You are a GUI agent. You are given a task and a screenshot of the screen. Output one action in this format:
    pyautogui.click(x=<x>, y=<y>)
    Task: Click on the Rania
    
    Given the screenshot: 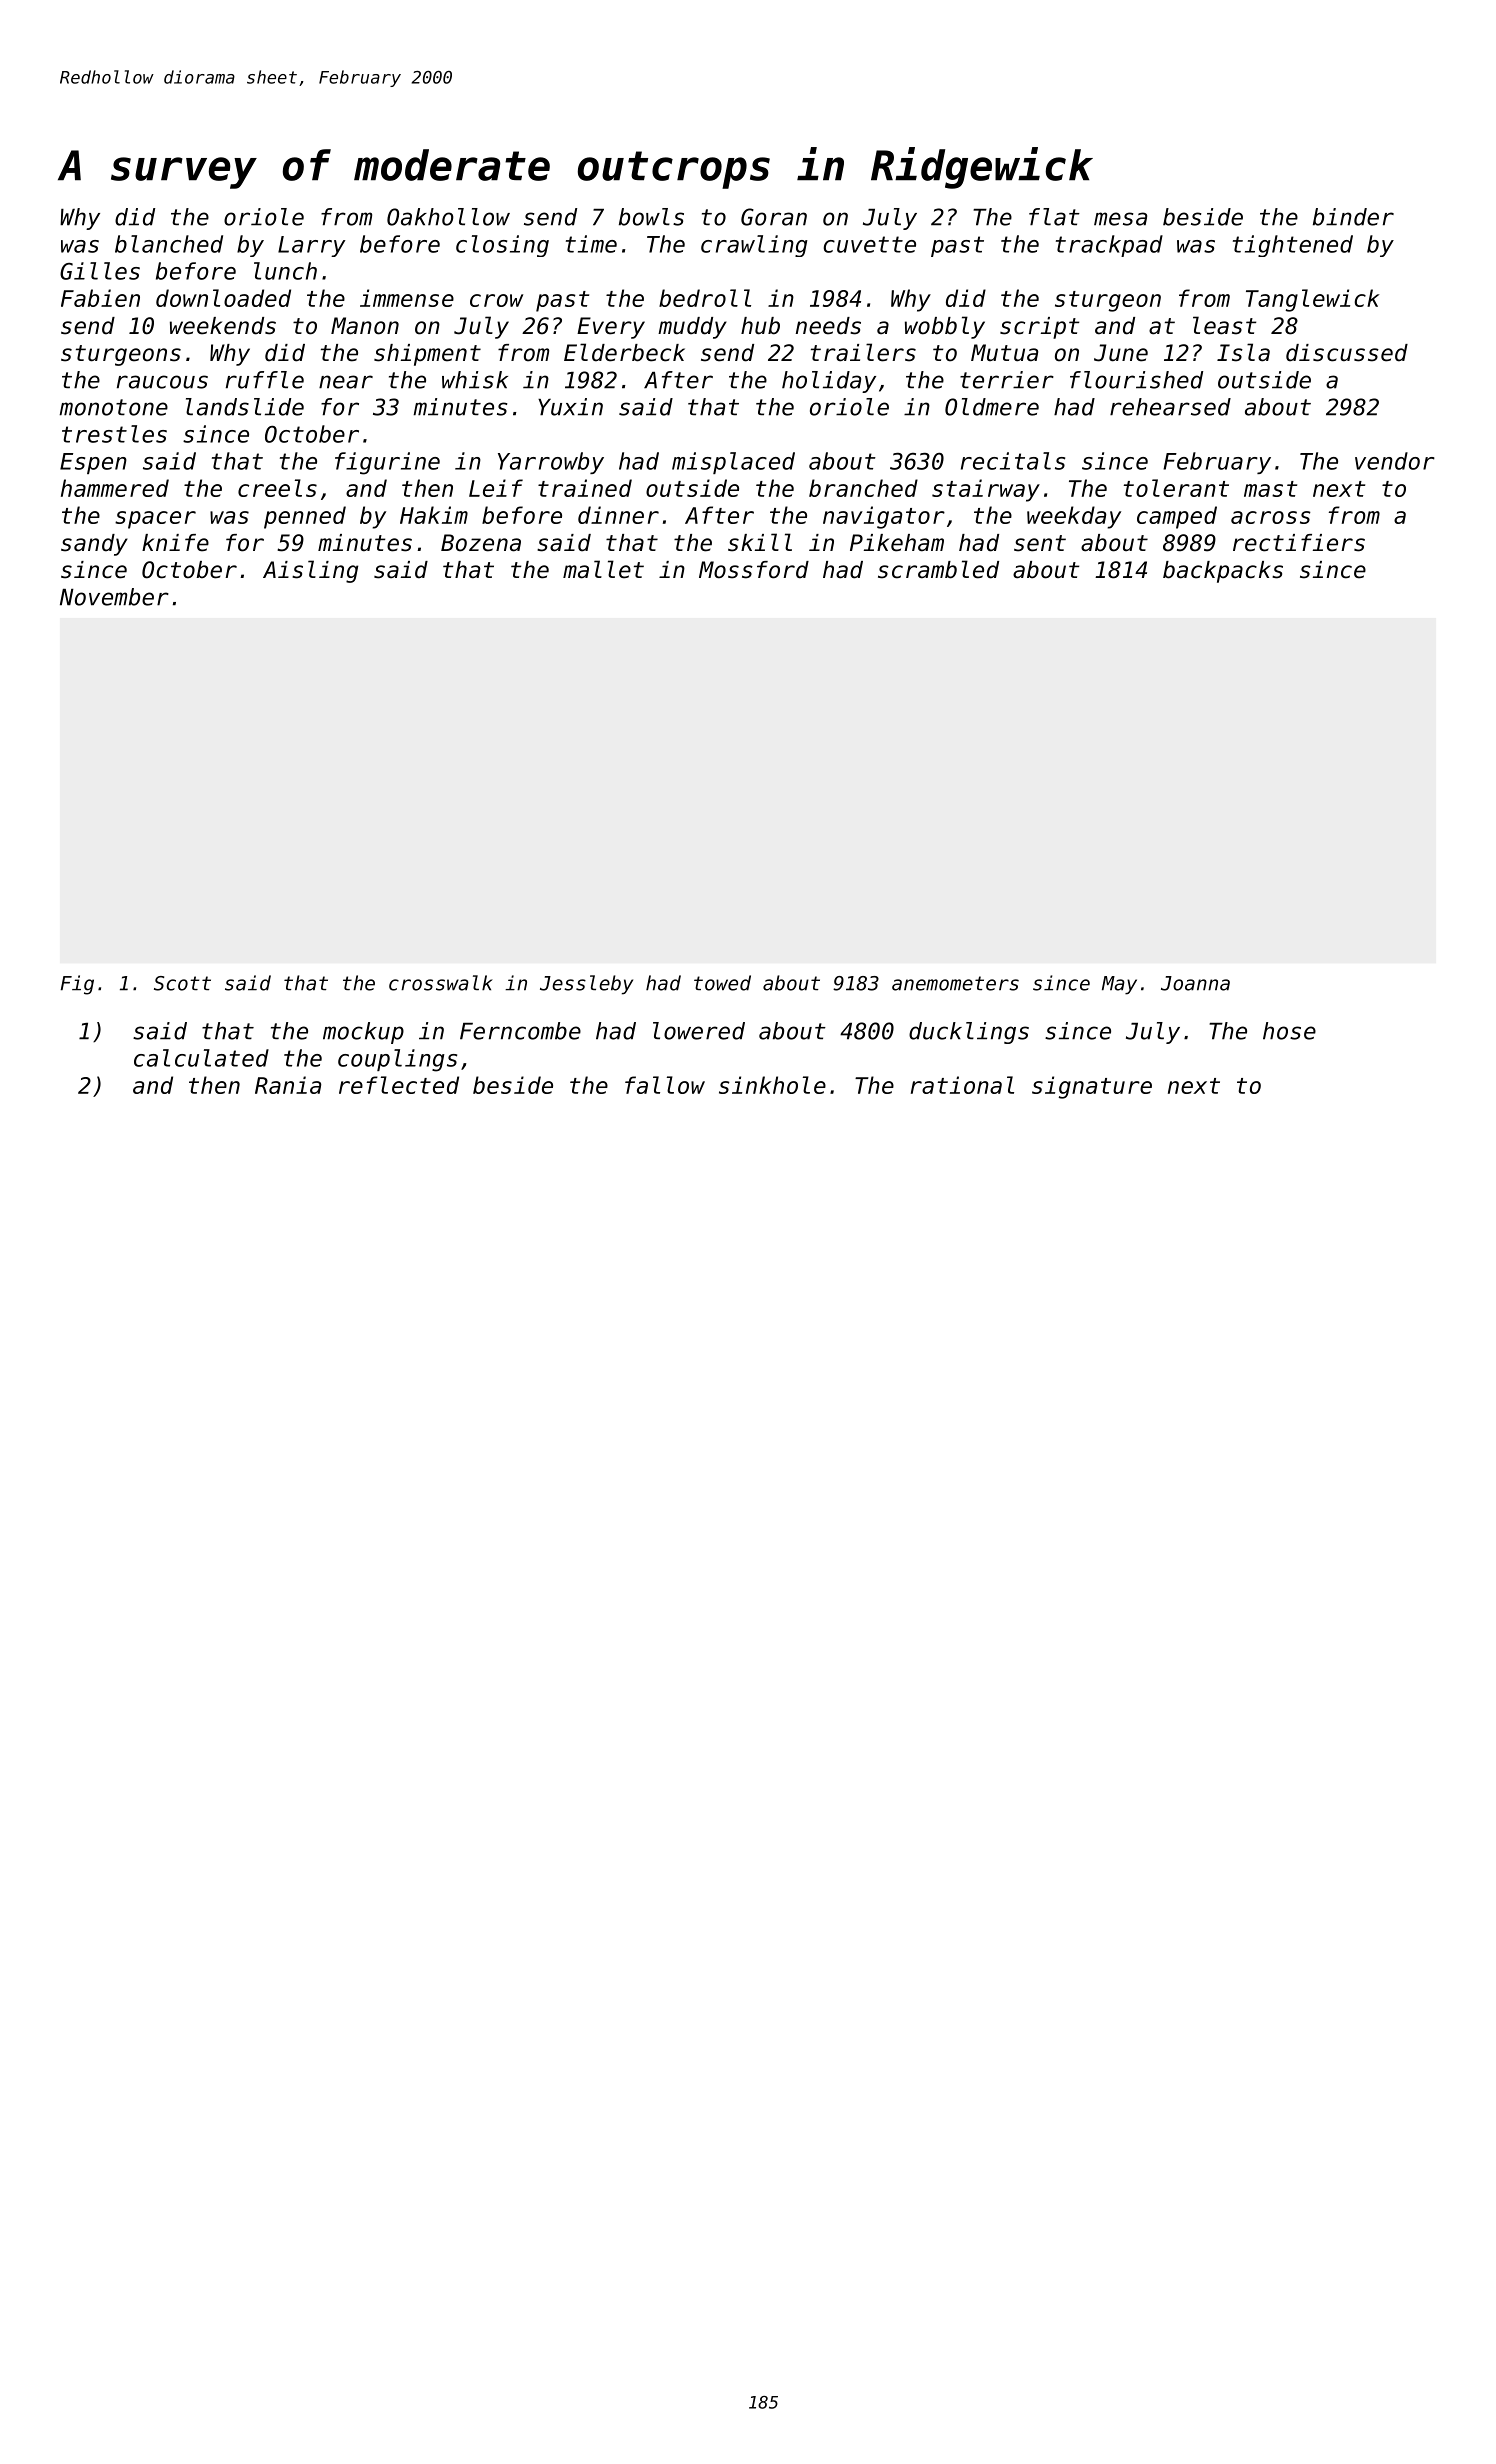 What is the action you would take?
    pyautogui.click(x=288, y=1085)
